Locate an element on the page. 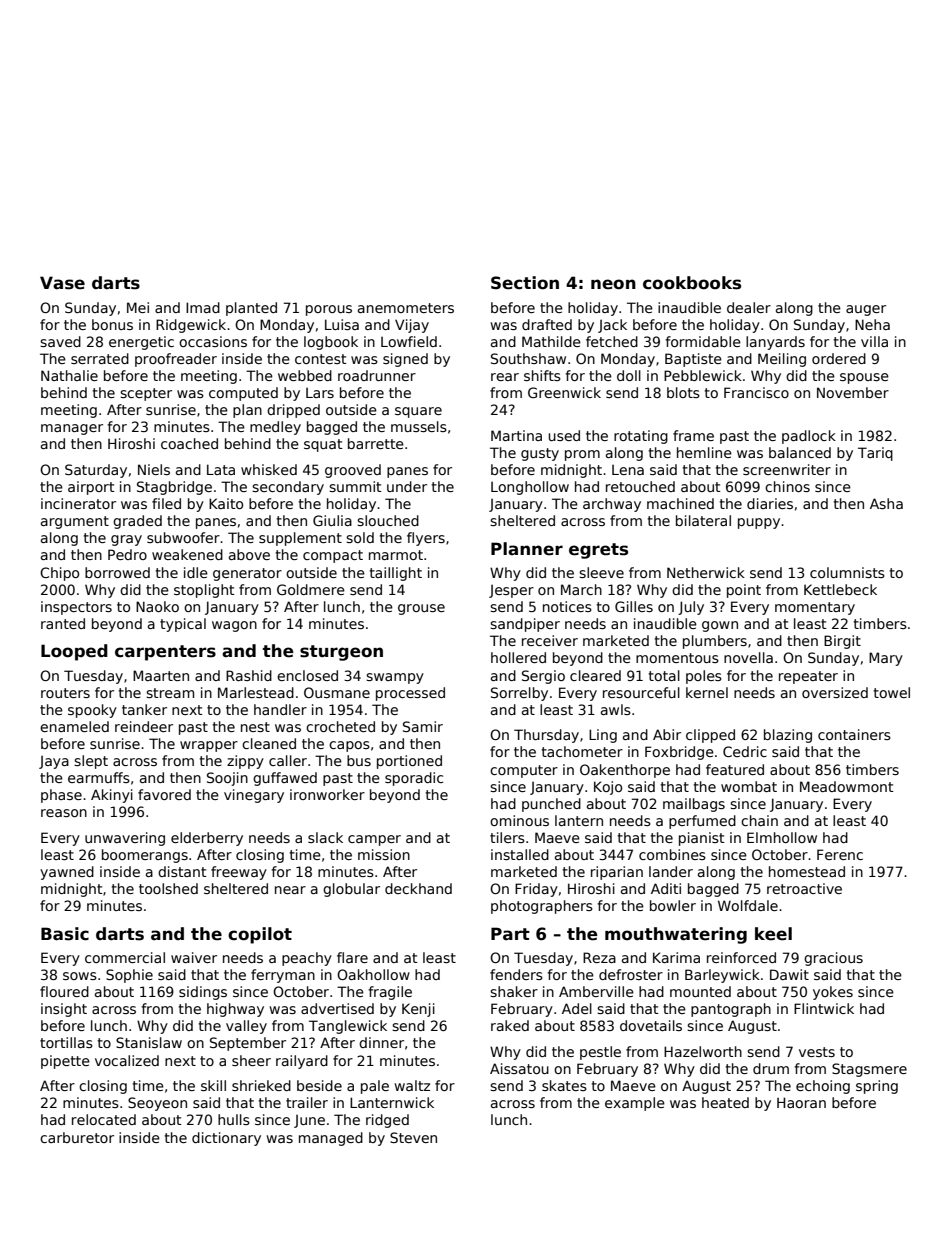 The width and height of the image is (952, 1233). Imad is located at coordinates (203, 307).
